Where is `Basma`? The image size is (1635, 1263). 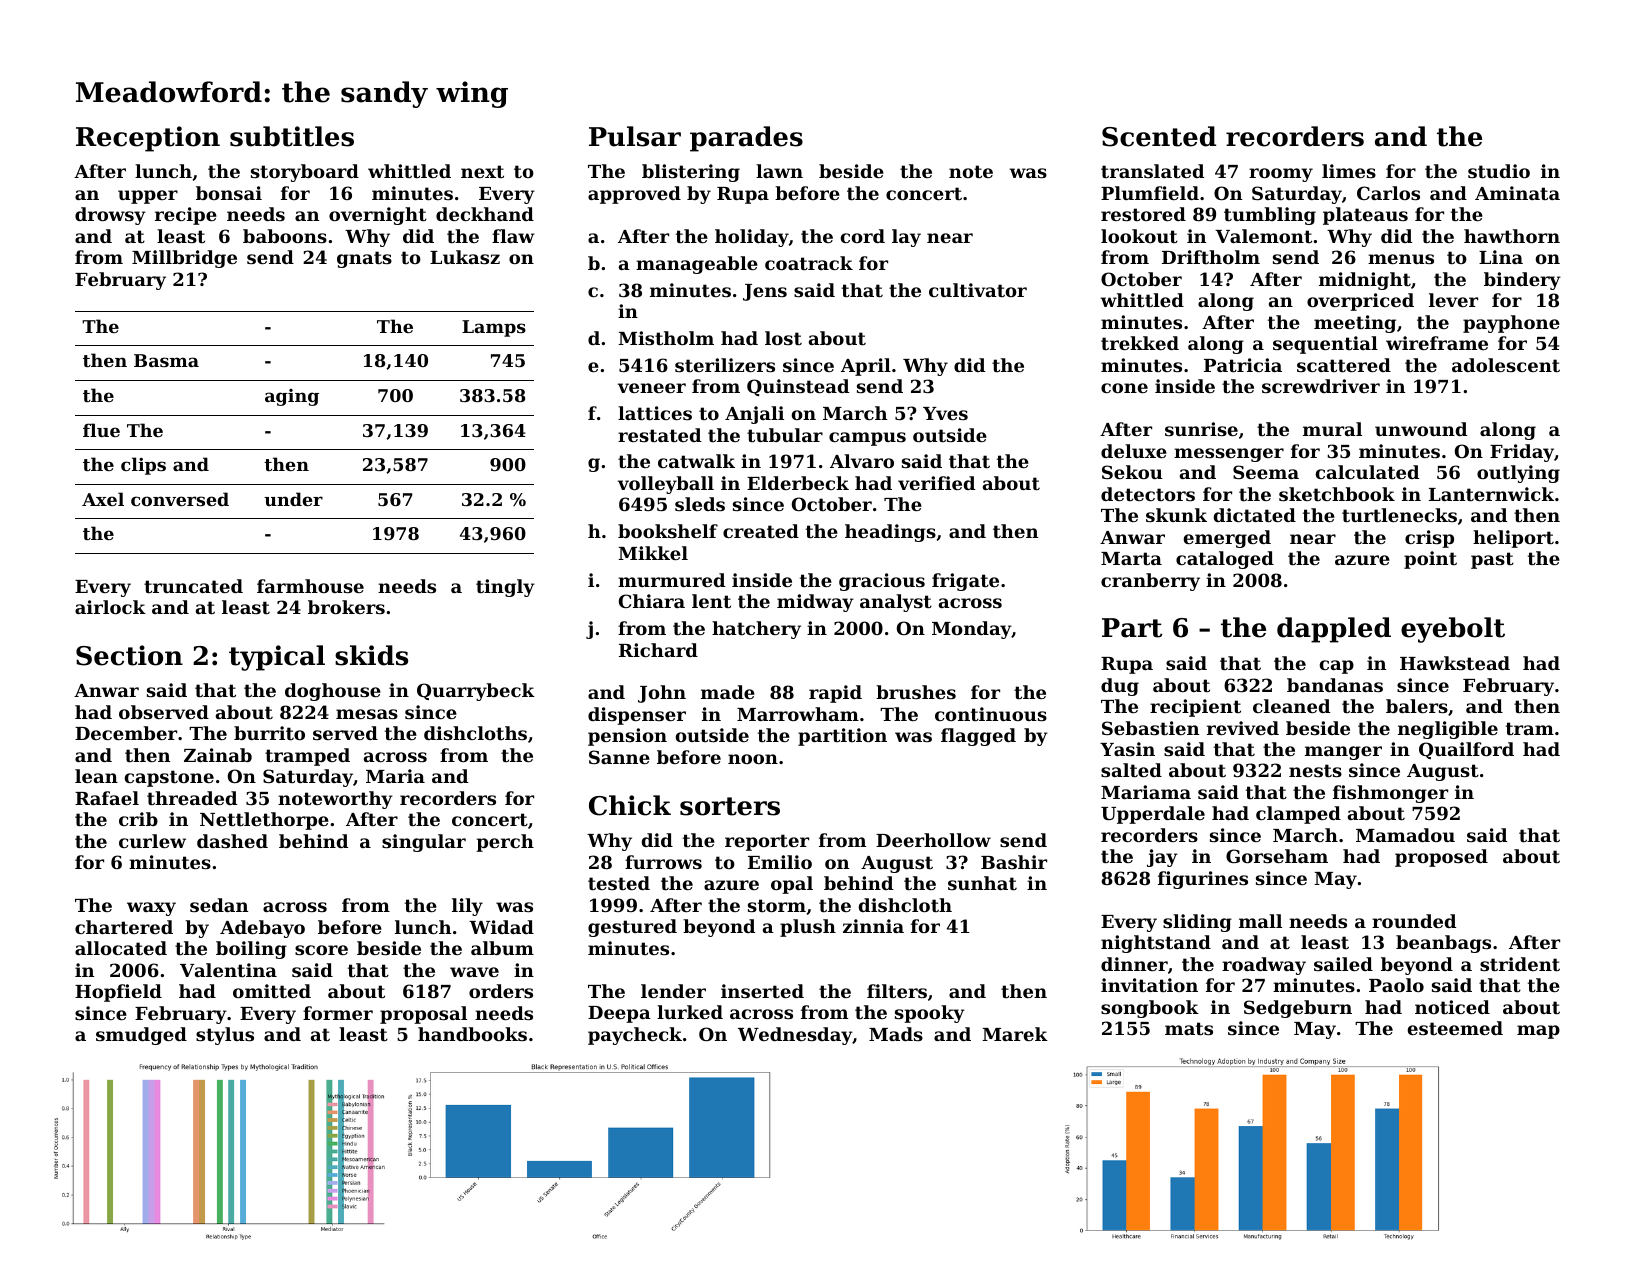
Basma is located at coordinates (166, 360).
